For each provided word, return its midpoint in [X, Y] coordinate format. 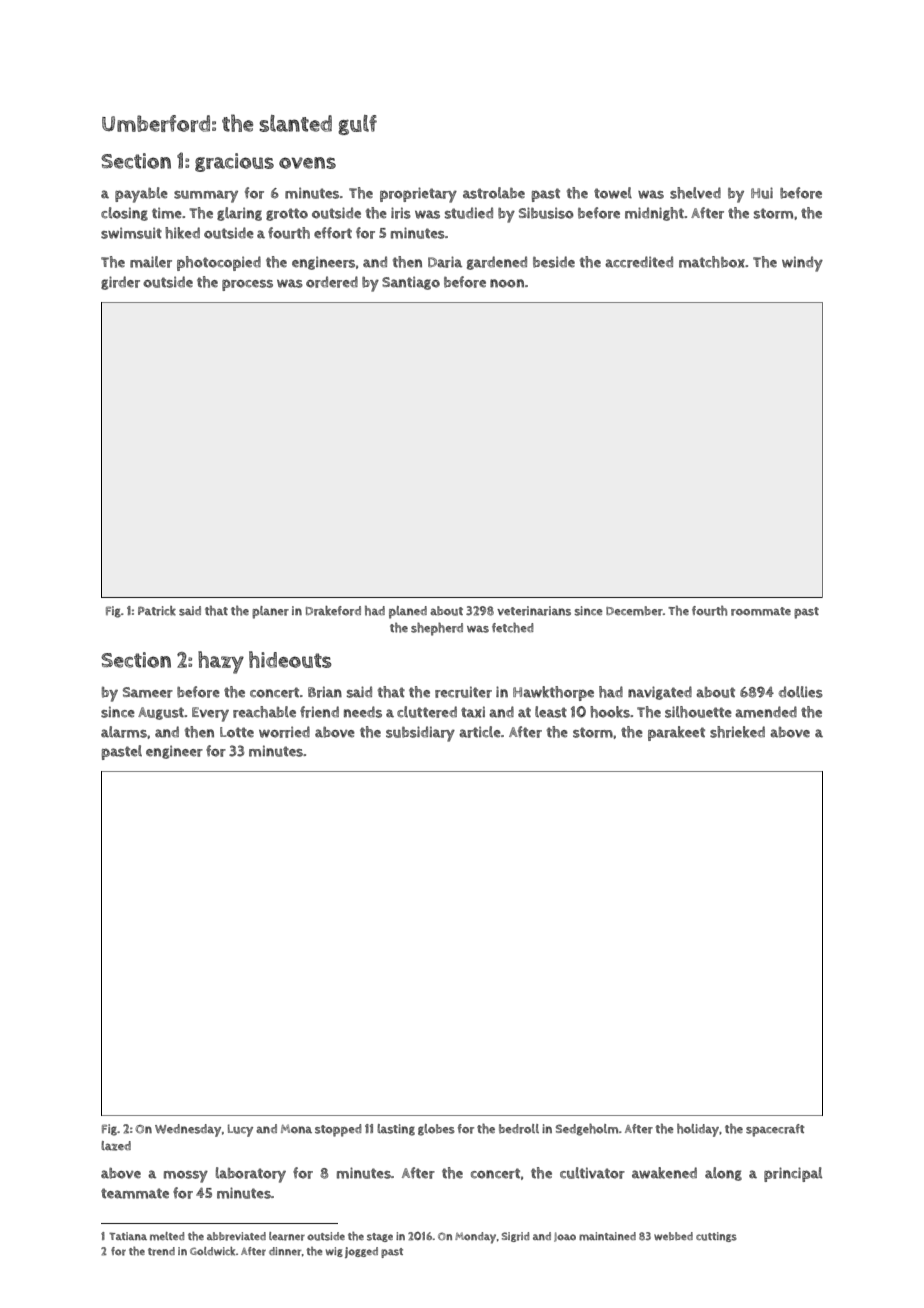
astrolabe [494, 193]
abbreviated [236, 1236]
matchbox [712, 262]
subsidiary [420, 734]
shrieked [737, 732]
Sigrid [515, 1237]
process [247, 285]
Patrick [157, 611]
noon [507, 283]
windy [802, 264]
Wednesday [188, 1130]
